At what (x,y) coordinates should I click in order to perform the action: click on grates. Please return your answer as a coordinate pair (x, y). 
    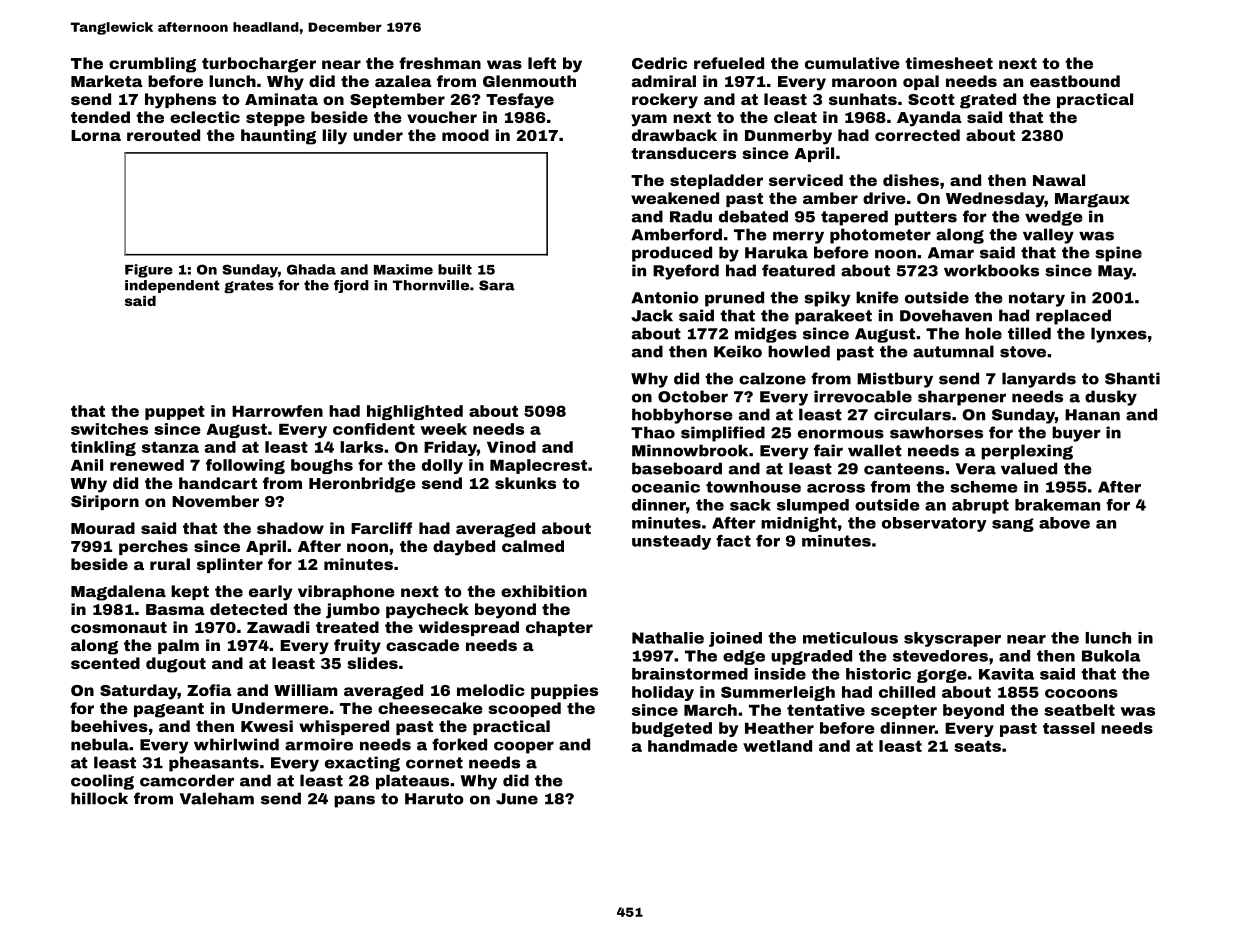
    Looking at the image, I should click on (249, 286).
